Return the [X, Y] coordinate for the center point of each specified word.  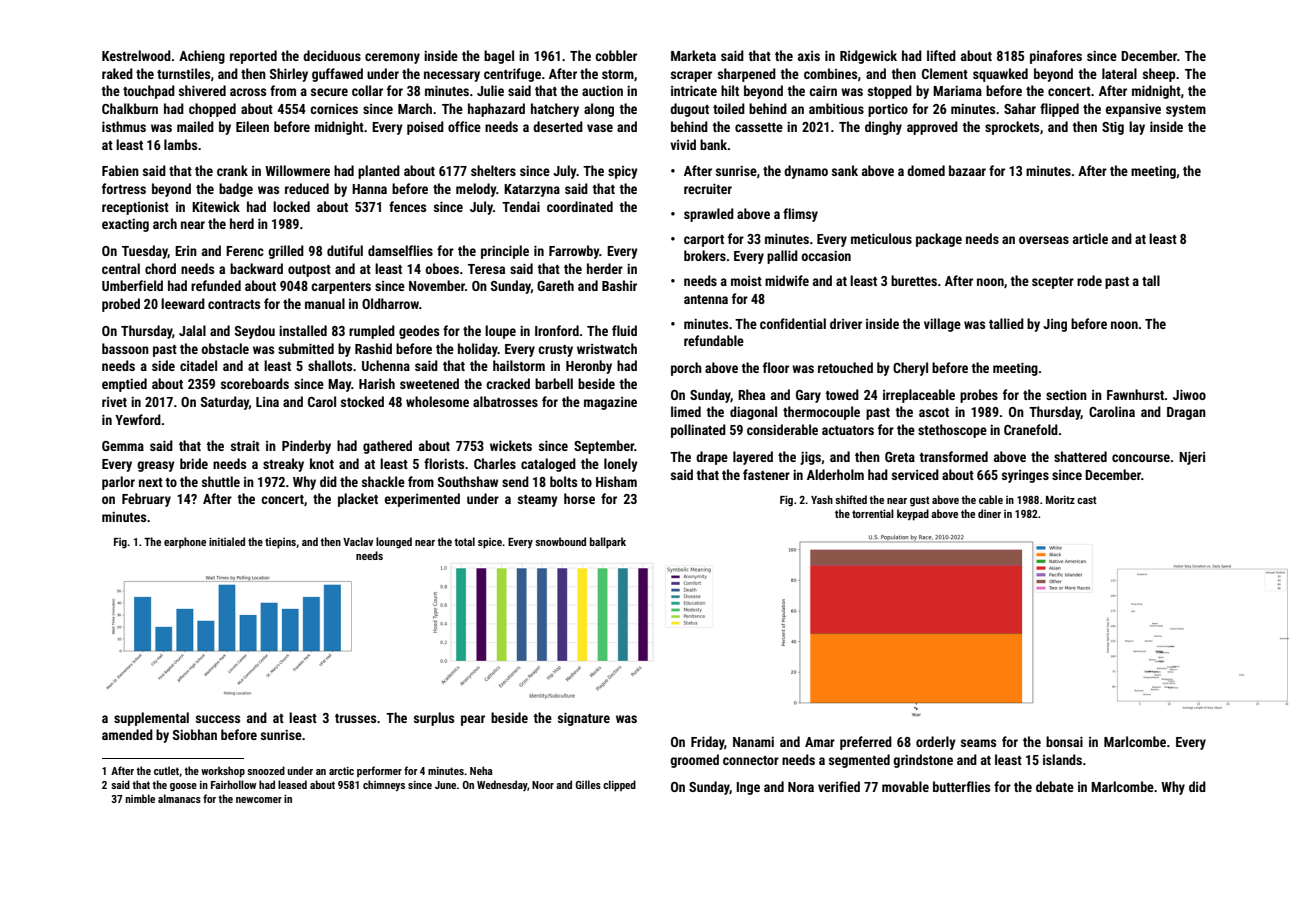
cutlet [166, 770]
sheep [1159, 75]
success [218, 719]
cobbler [616, 55]
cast [1087, 500]
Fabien [120, 170]
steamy [538, 501]
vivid [683, 144]
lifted [941, 55]
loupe [500, 332]
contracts [234, 304]
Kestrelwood [136, 55]
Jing [1055, 325]
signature [584, 719]
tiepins [280, 543]
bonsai [1064, 741]
